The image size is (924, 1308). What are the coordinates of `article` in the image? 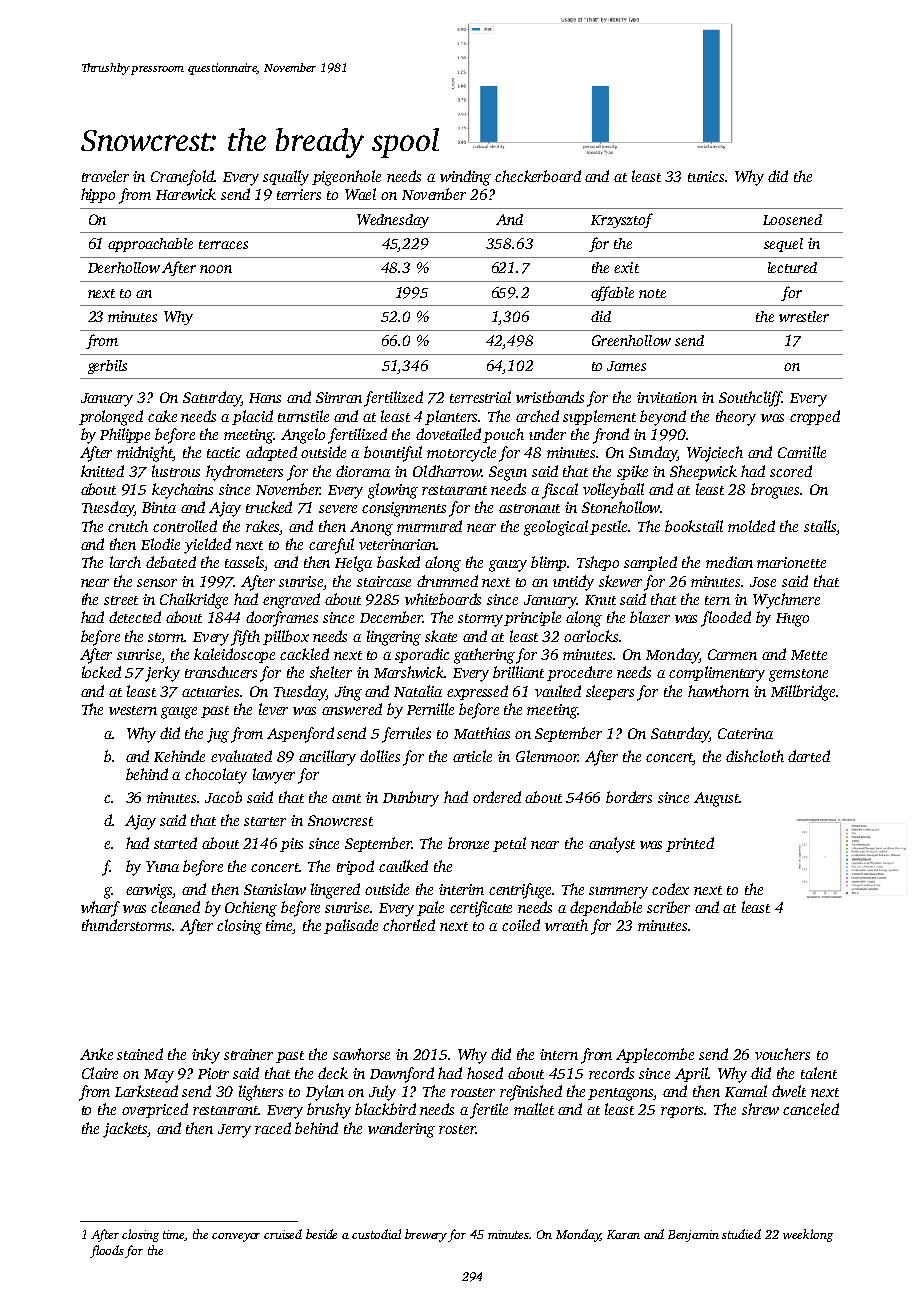 It's located at (472, 756).
